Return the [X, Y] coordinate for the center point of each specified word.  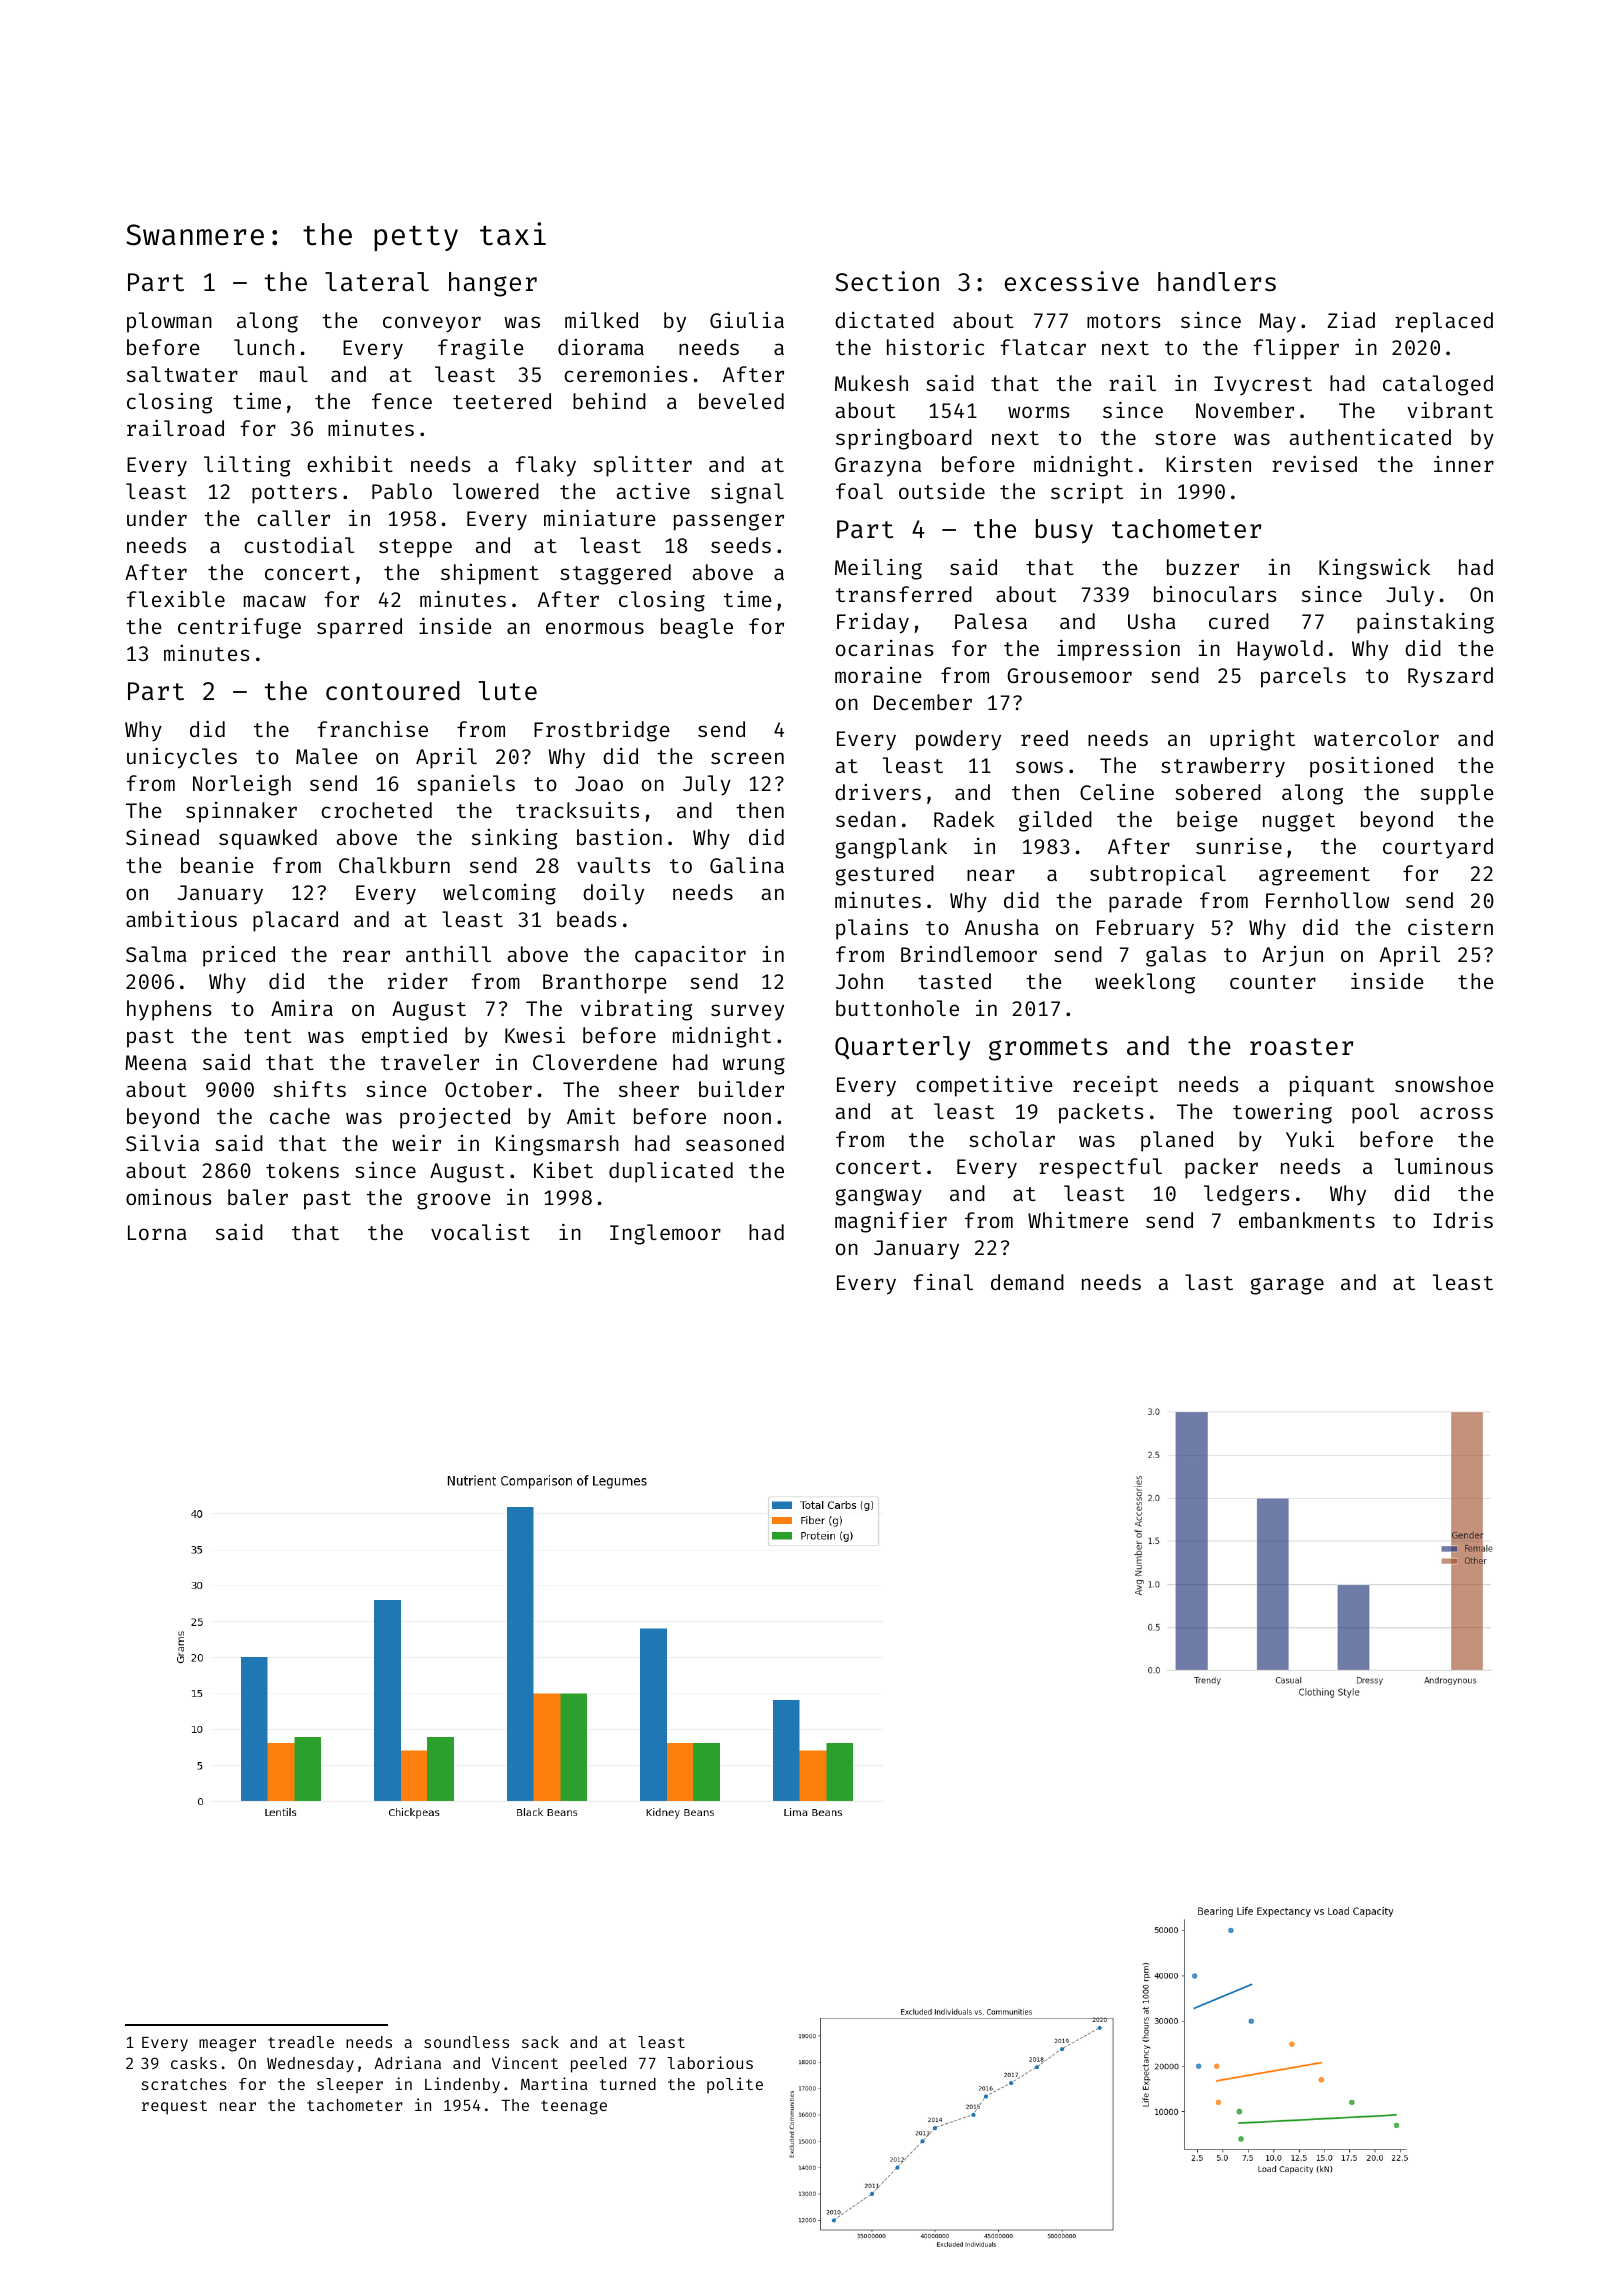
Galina [747, 865]
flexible [176, 599]
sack [540, 2042]
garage [1287, 1286]
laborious [710, 2062]
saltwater [182, 374]
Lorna [157, 1232]
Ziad [1351, 319]
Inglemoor [665, 1234]
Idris [1463, 1220]
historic [935, 347]
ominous [168, 1196]
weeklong [1145, 983]
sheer [649, 1089]
